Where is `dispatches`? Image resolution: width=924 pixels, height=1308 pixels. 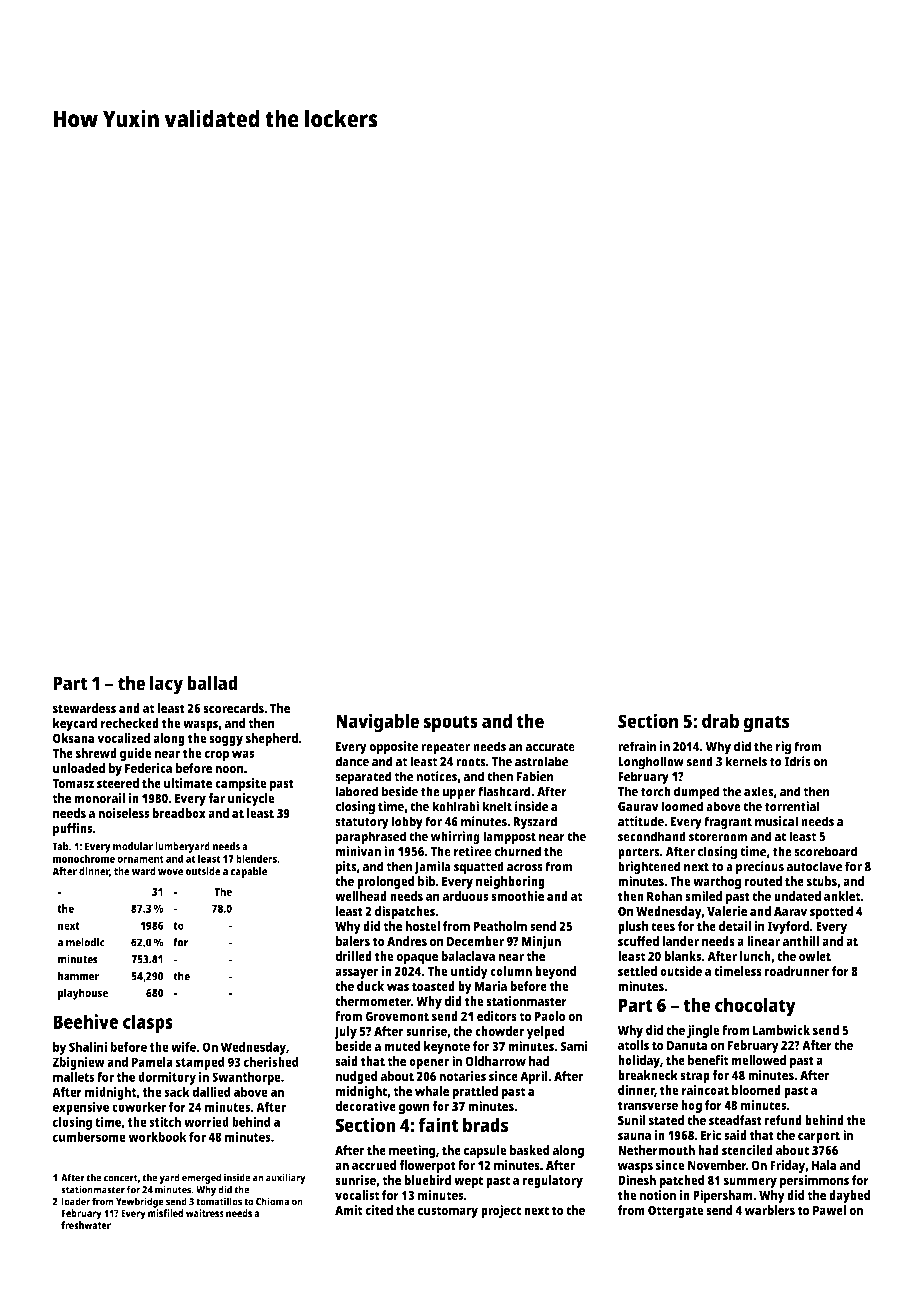
dispatches is located at coordinates (405, 912).
